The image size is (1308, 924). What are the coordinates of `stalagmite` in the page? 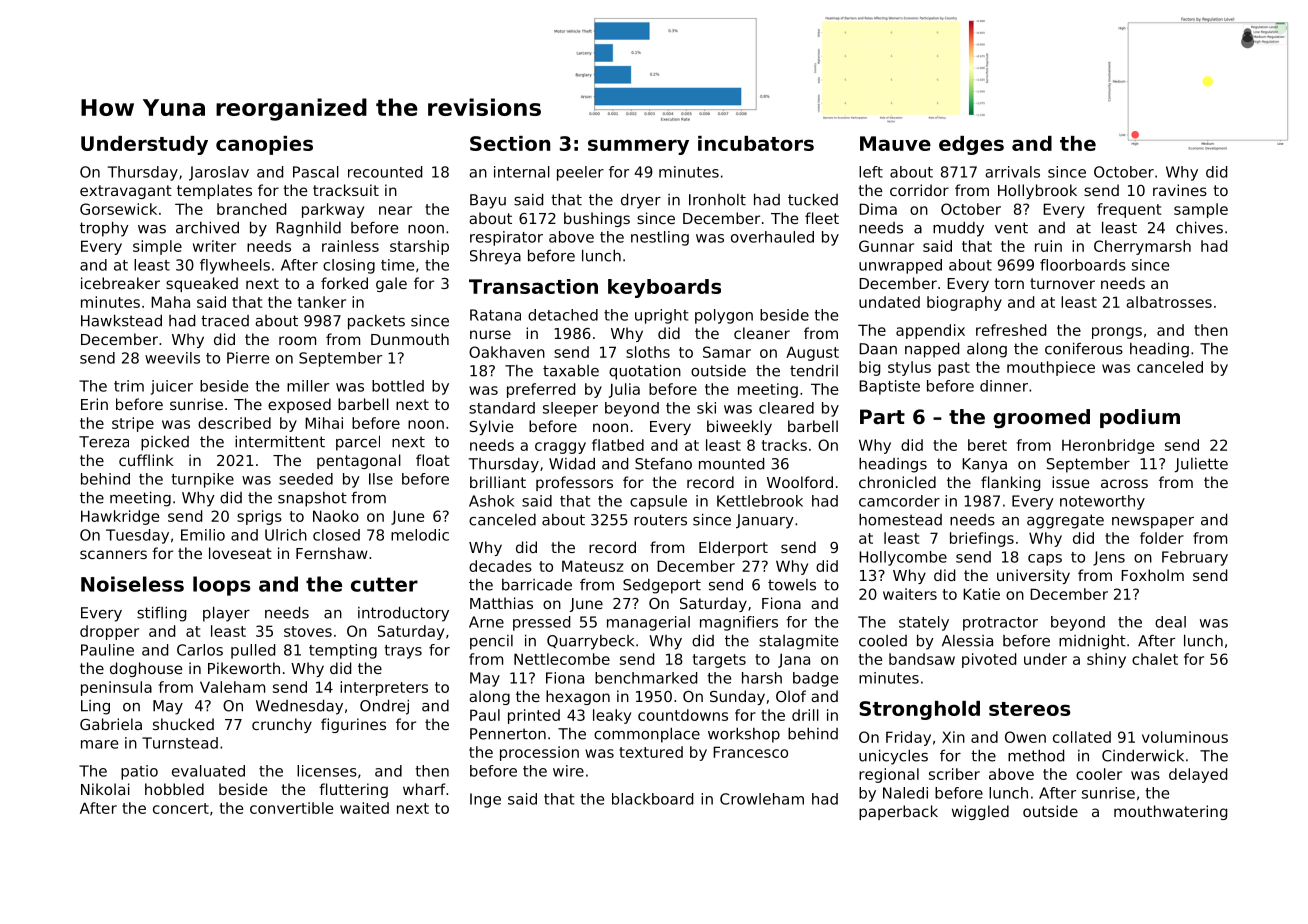 It's located at (798, 642).
